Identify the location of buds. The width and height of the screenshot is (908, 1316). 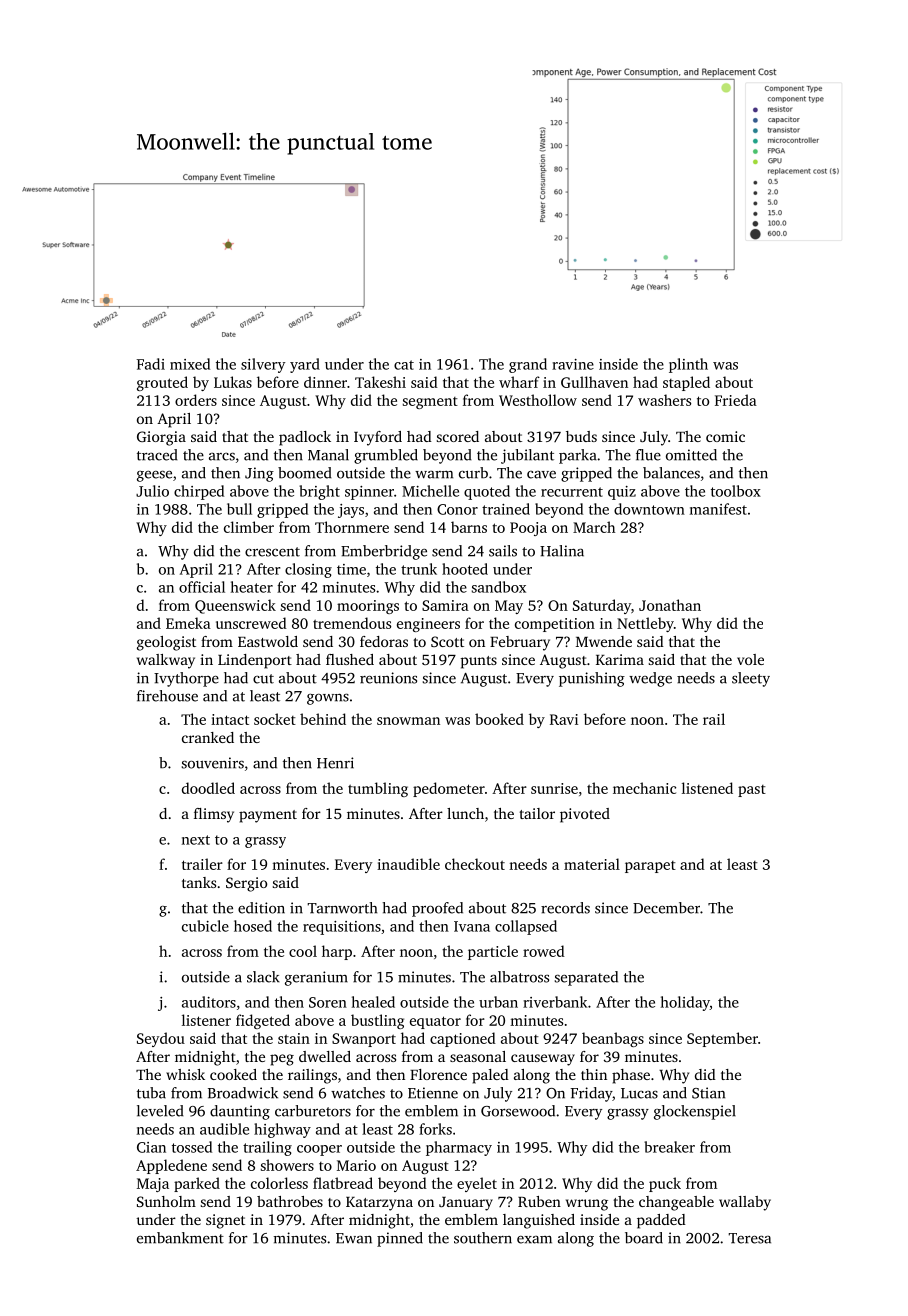
(581, 436).
